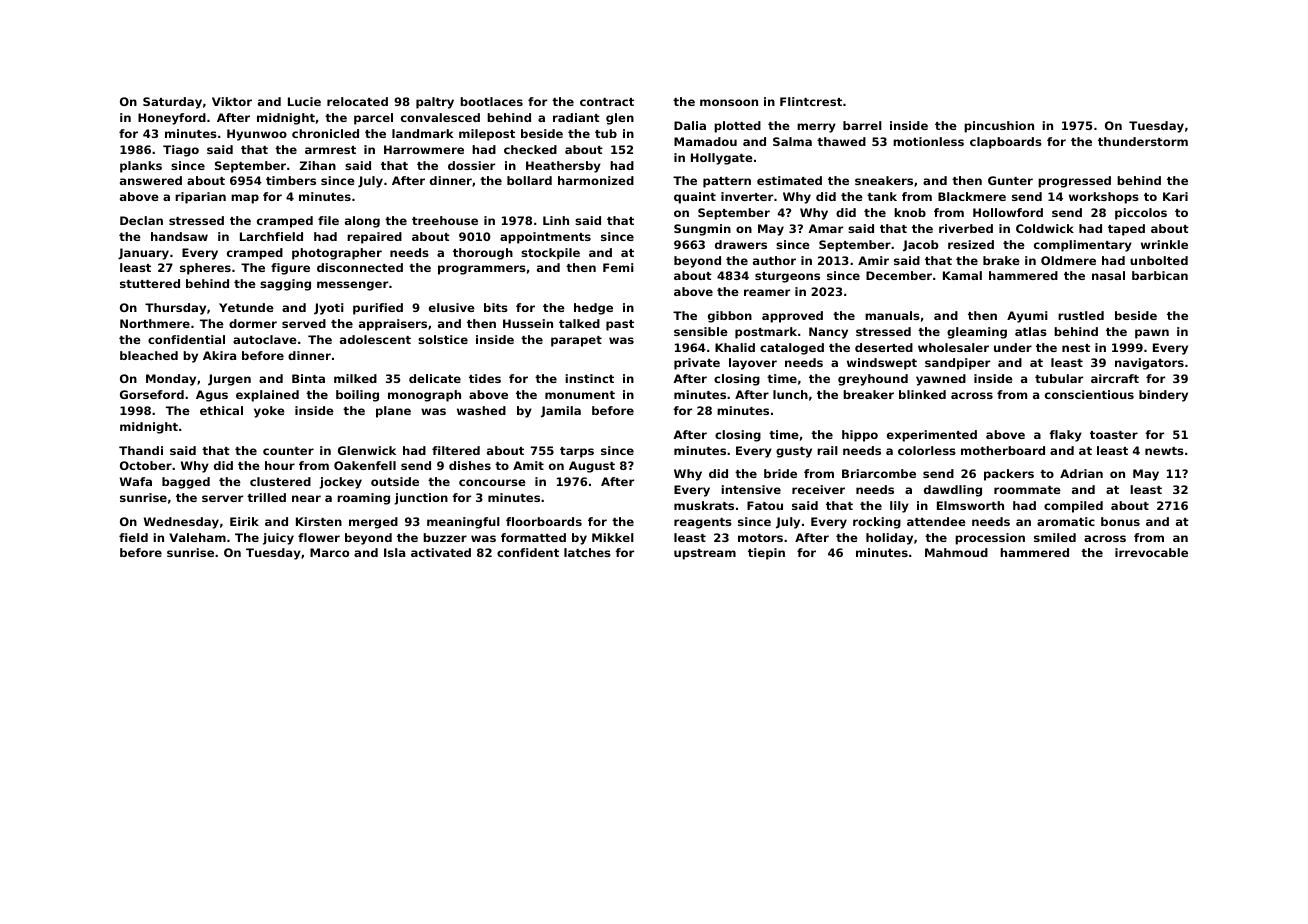 The width and height of the image is (1308, 924). Describe the element at coordinates (701, 331) in the image. I see `sensible` at that location.
